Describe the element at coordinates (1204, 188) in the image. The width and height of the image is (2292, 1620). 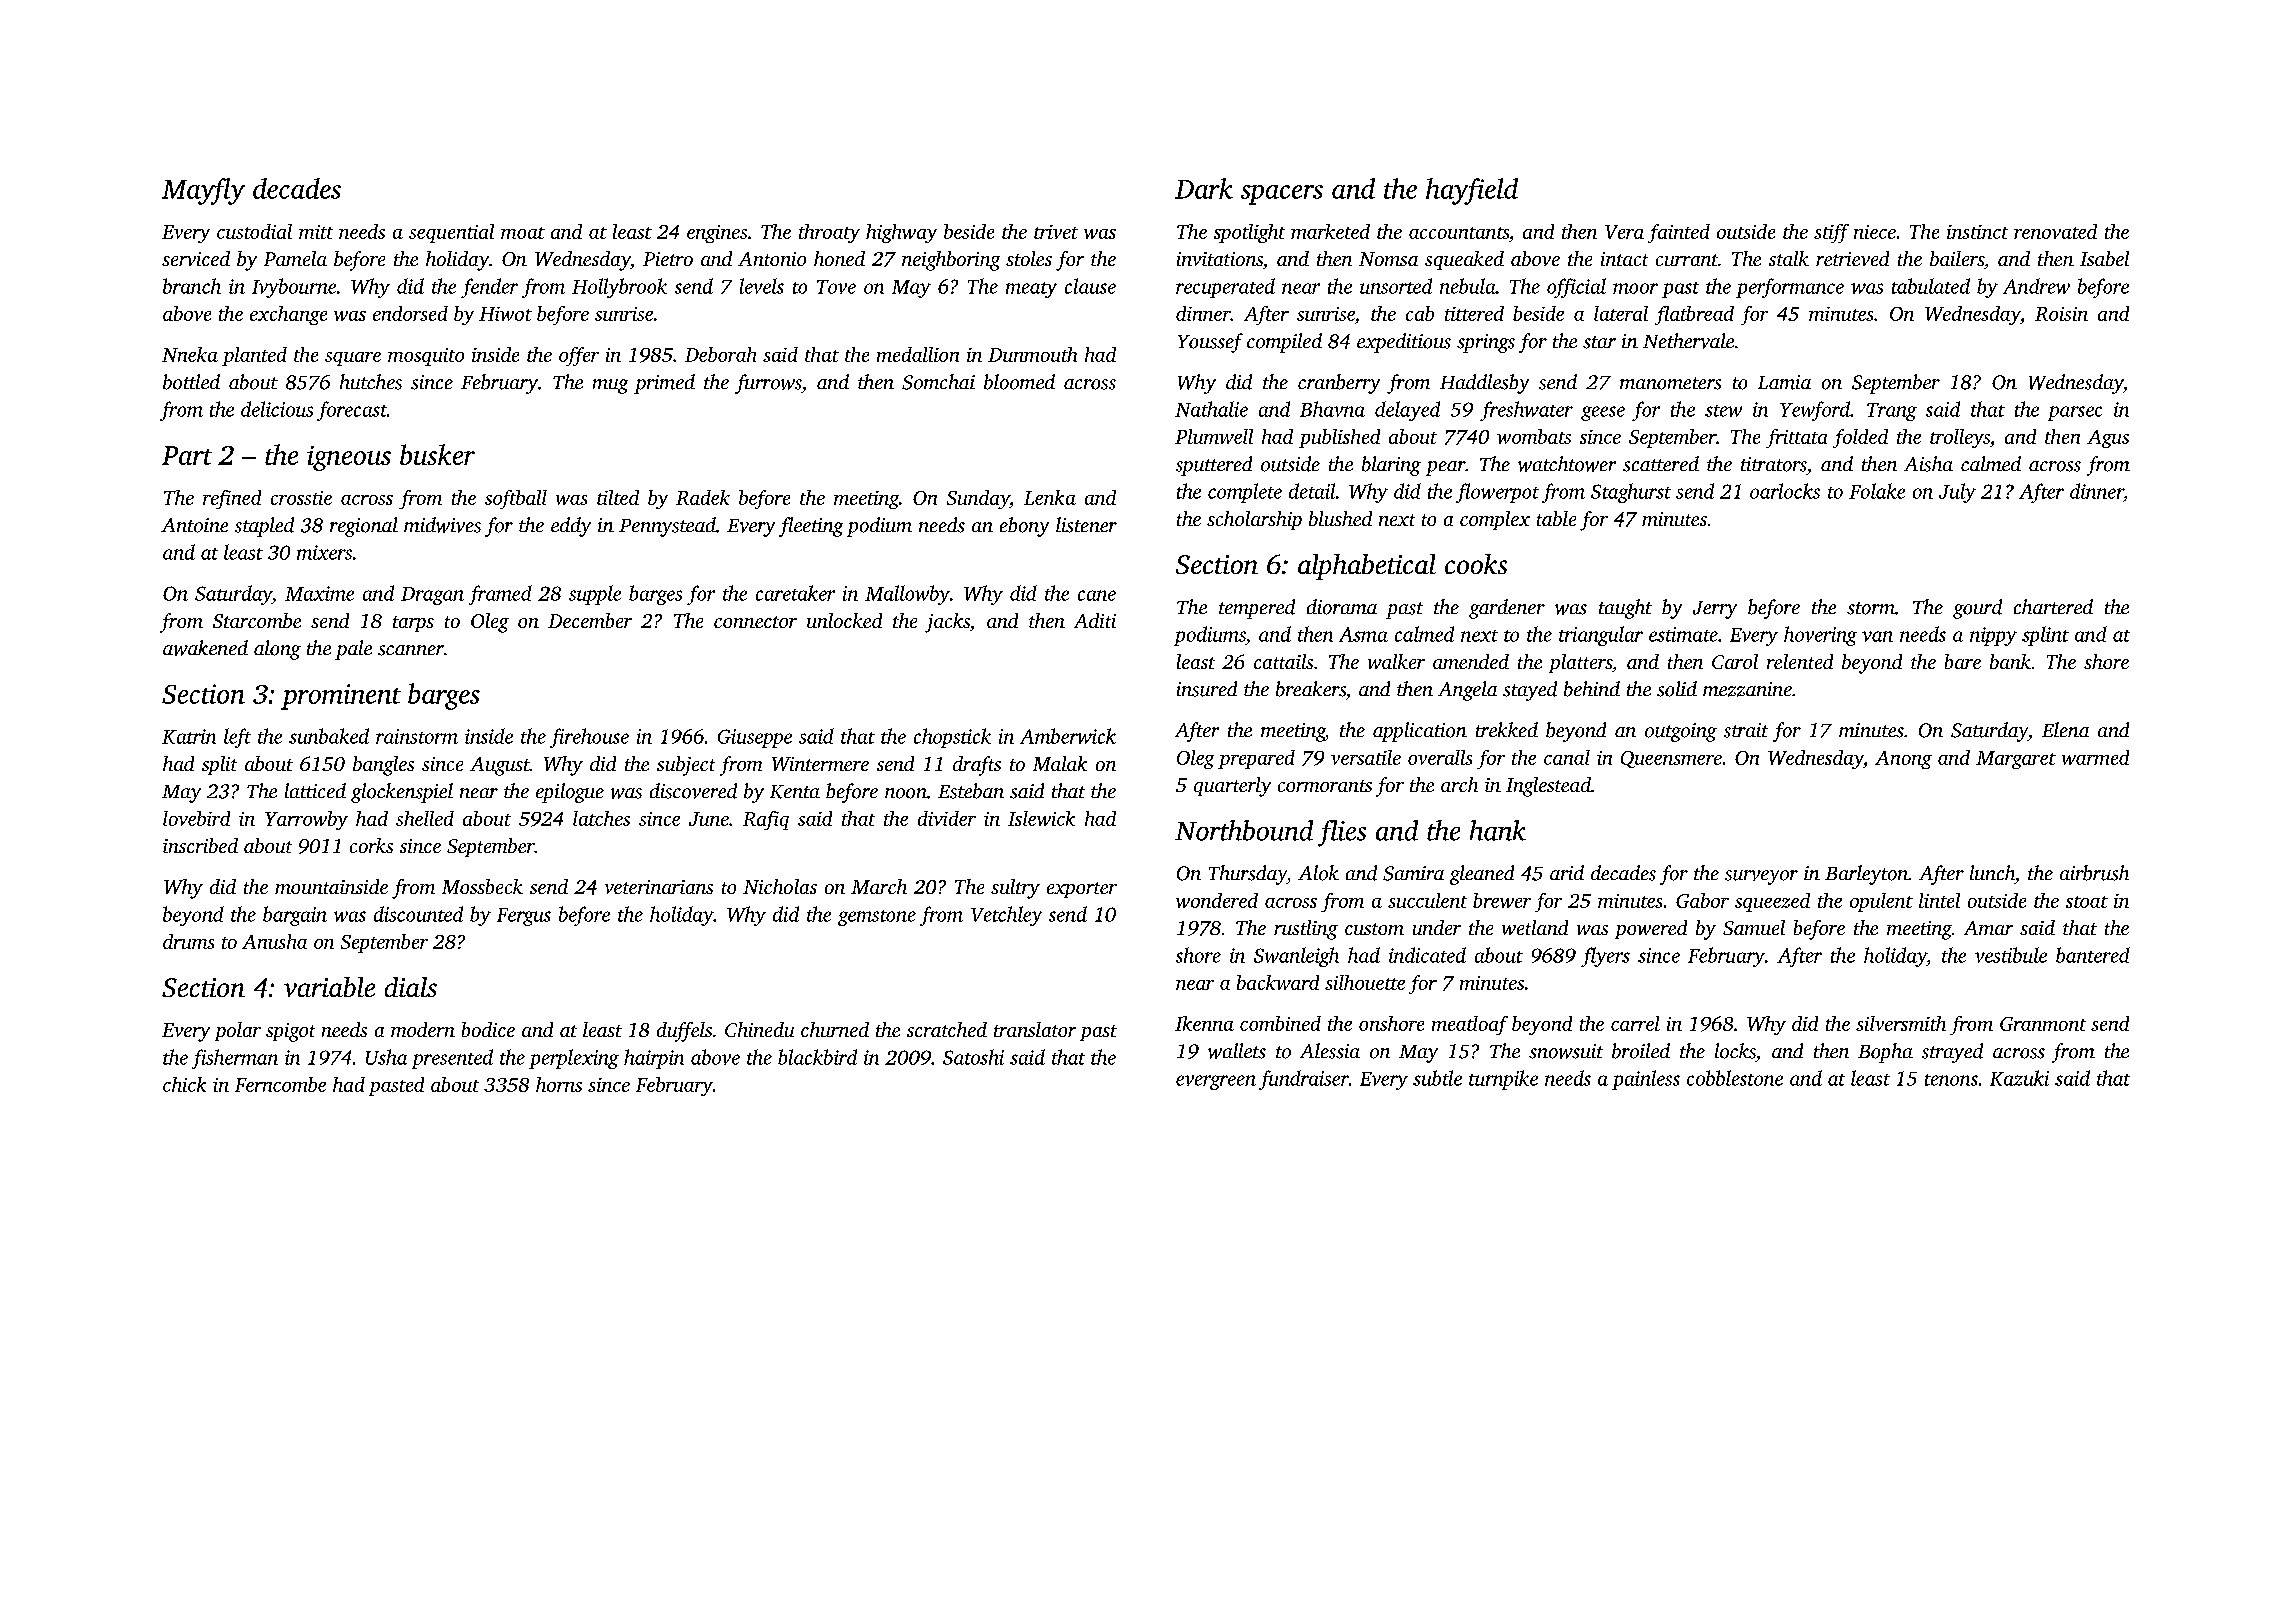
I see `Dark` at that location.
